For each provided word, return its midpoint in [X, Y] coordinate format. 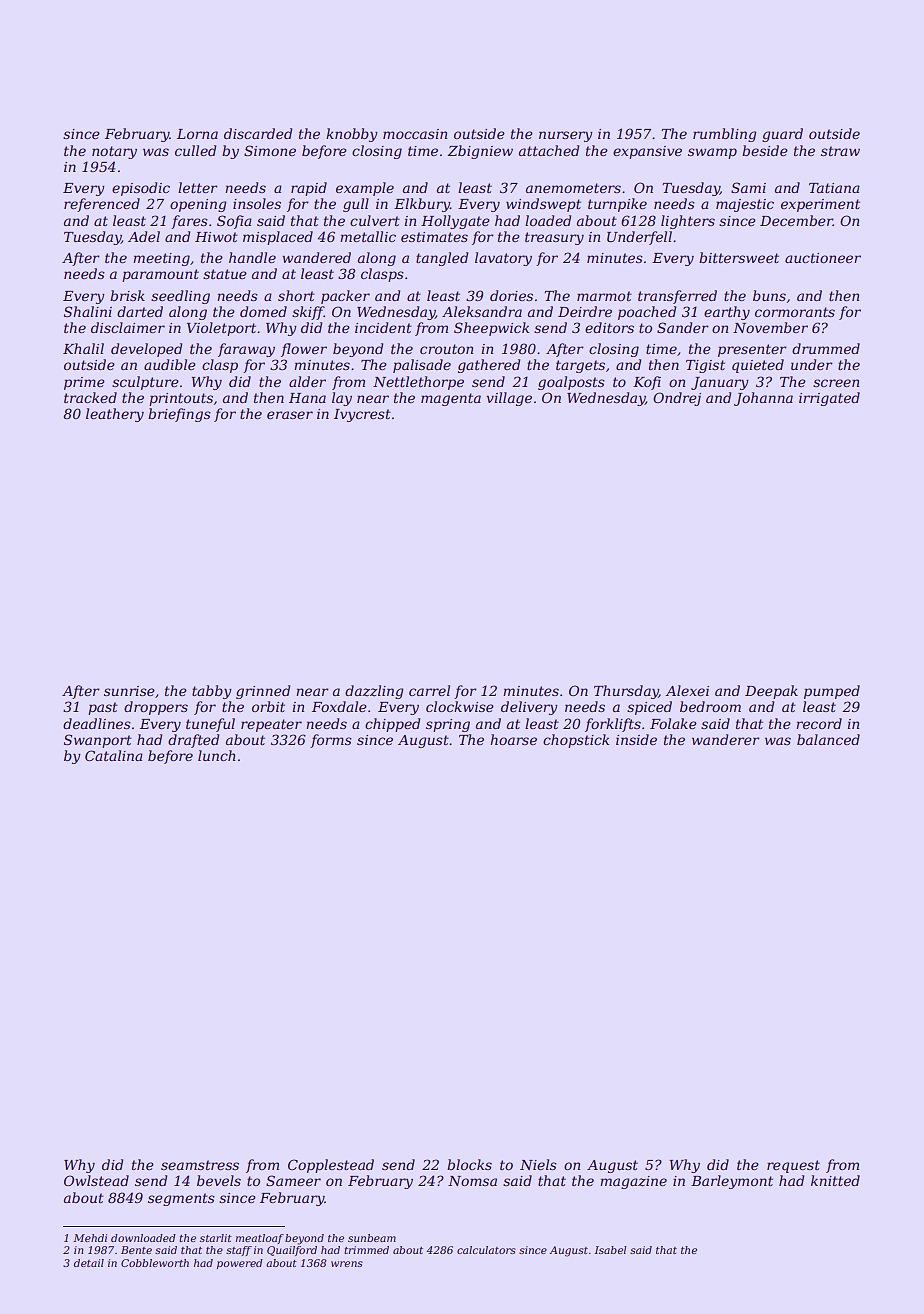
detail [89, 1263]
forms [331, 741]
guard [782, 135]
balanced [828, 739]
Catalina [114, 755]
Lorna [197, 134]
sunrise [129, 691]
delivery [529, 708]
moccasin [415, 134]
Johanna [763, 399]
